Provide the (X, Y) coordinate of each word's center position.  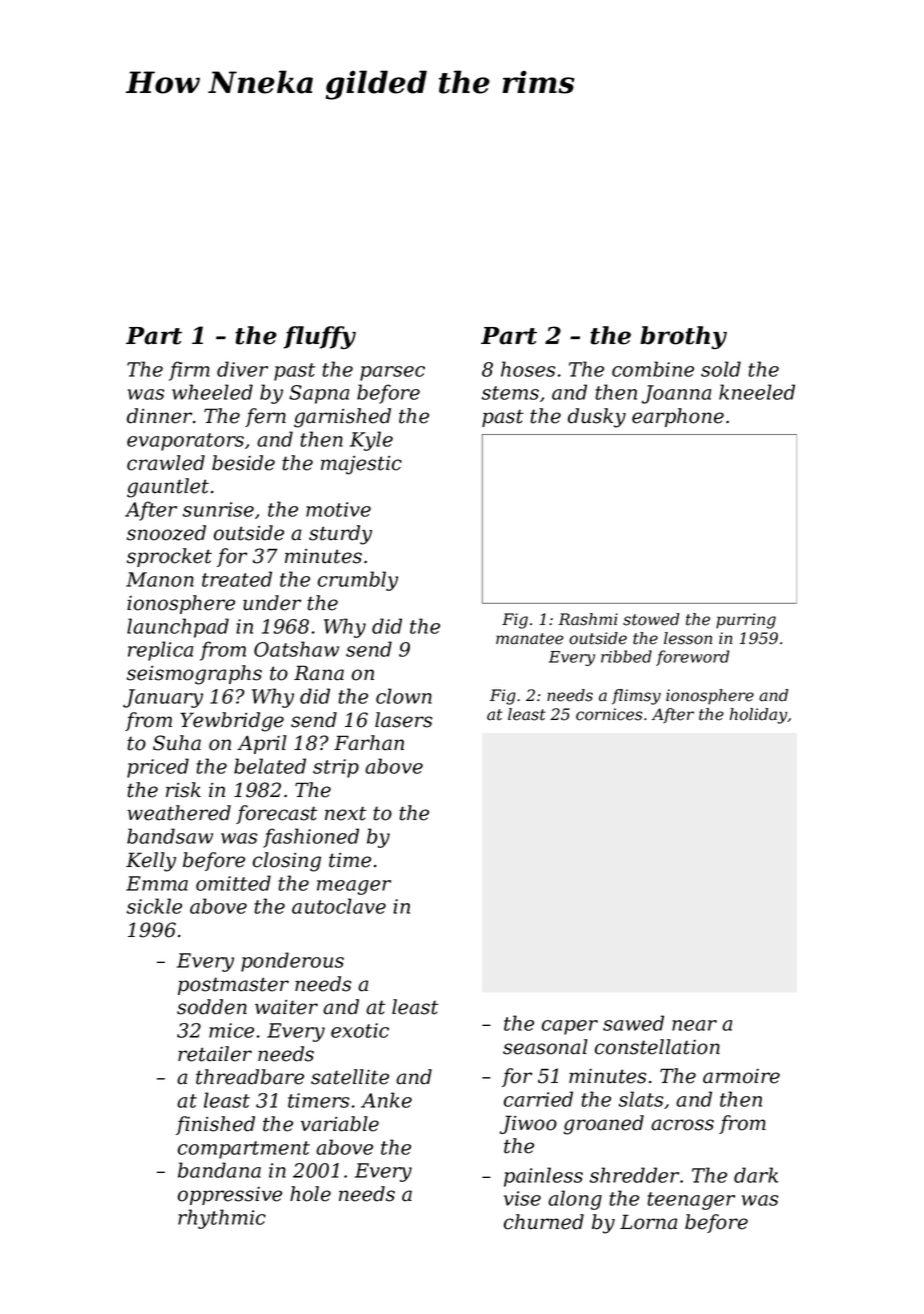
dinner (159, 416)
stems (510, 393)
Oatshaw (296, 649)
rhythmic (222, 1219)
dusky (597, 418)
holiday (758, 716)
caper (570, 1027)
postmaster (233, 986)
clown (404, 696)
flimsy (636, 697)
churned (544, 1222)
